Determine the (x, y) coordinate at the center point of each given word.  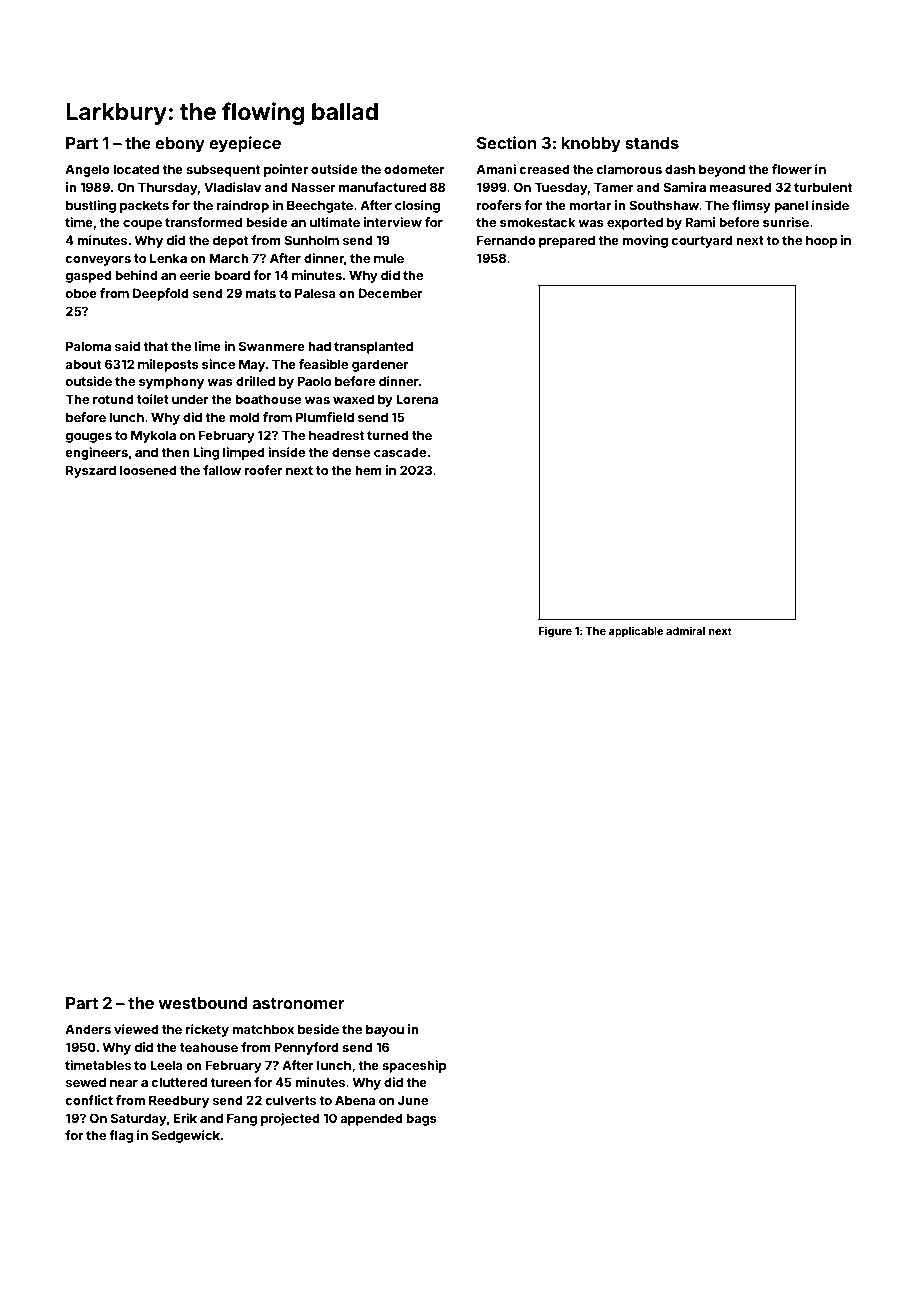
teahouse (209, 1047)
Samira (684, 187)
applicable (636, 632)
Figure (555, 632)
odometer (414, 169)
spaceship (414, 1066)
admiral (685, 631)
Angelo (87, 170)
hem (368, 470)
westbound (202, 1003)
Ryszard (91, 471)
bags (421, 1119)
